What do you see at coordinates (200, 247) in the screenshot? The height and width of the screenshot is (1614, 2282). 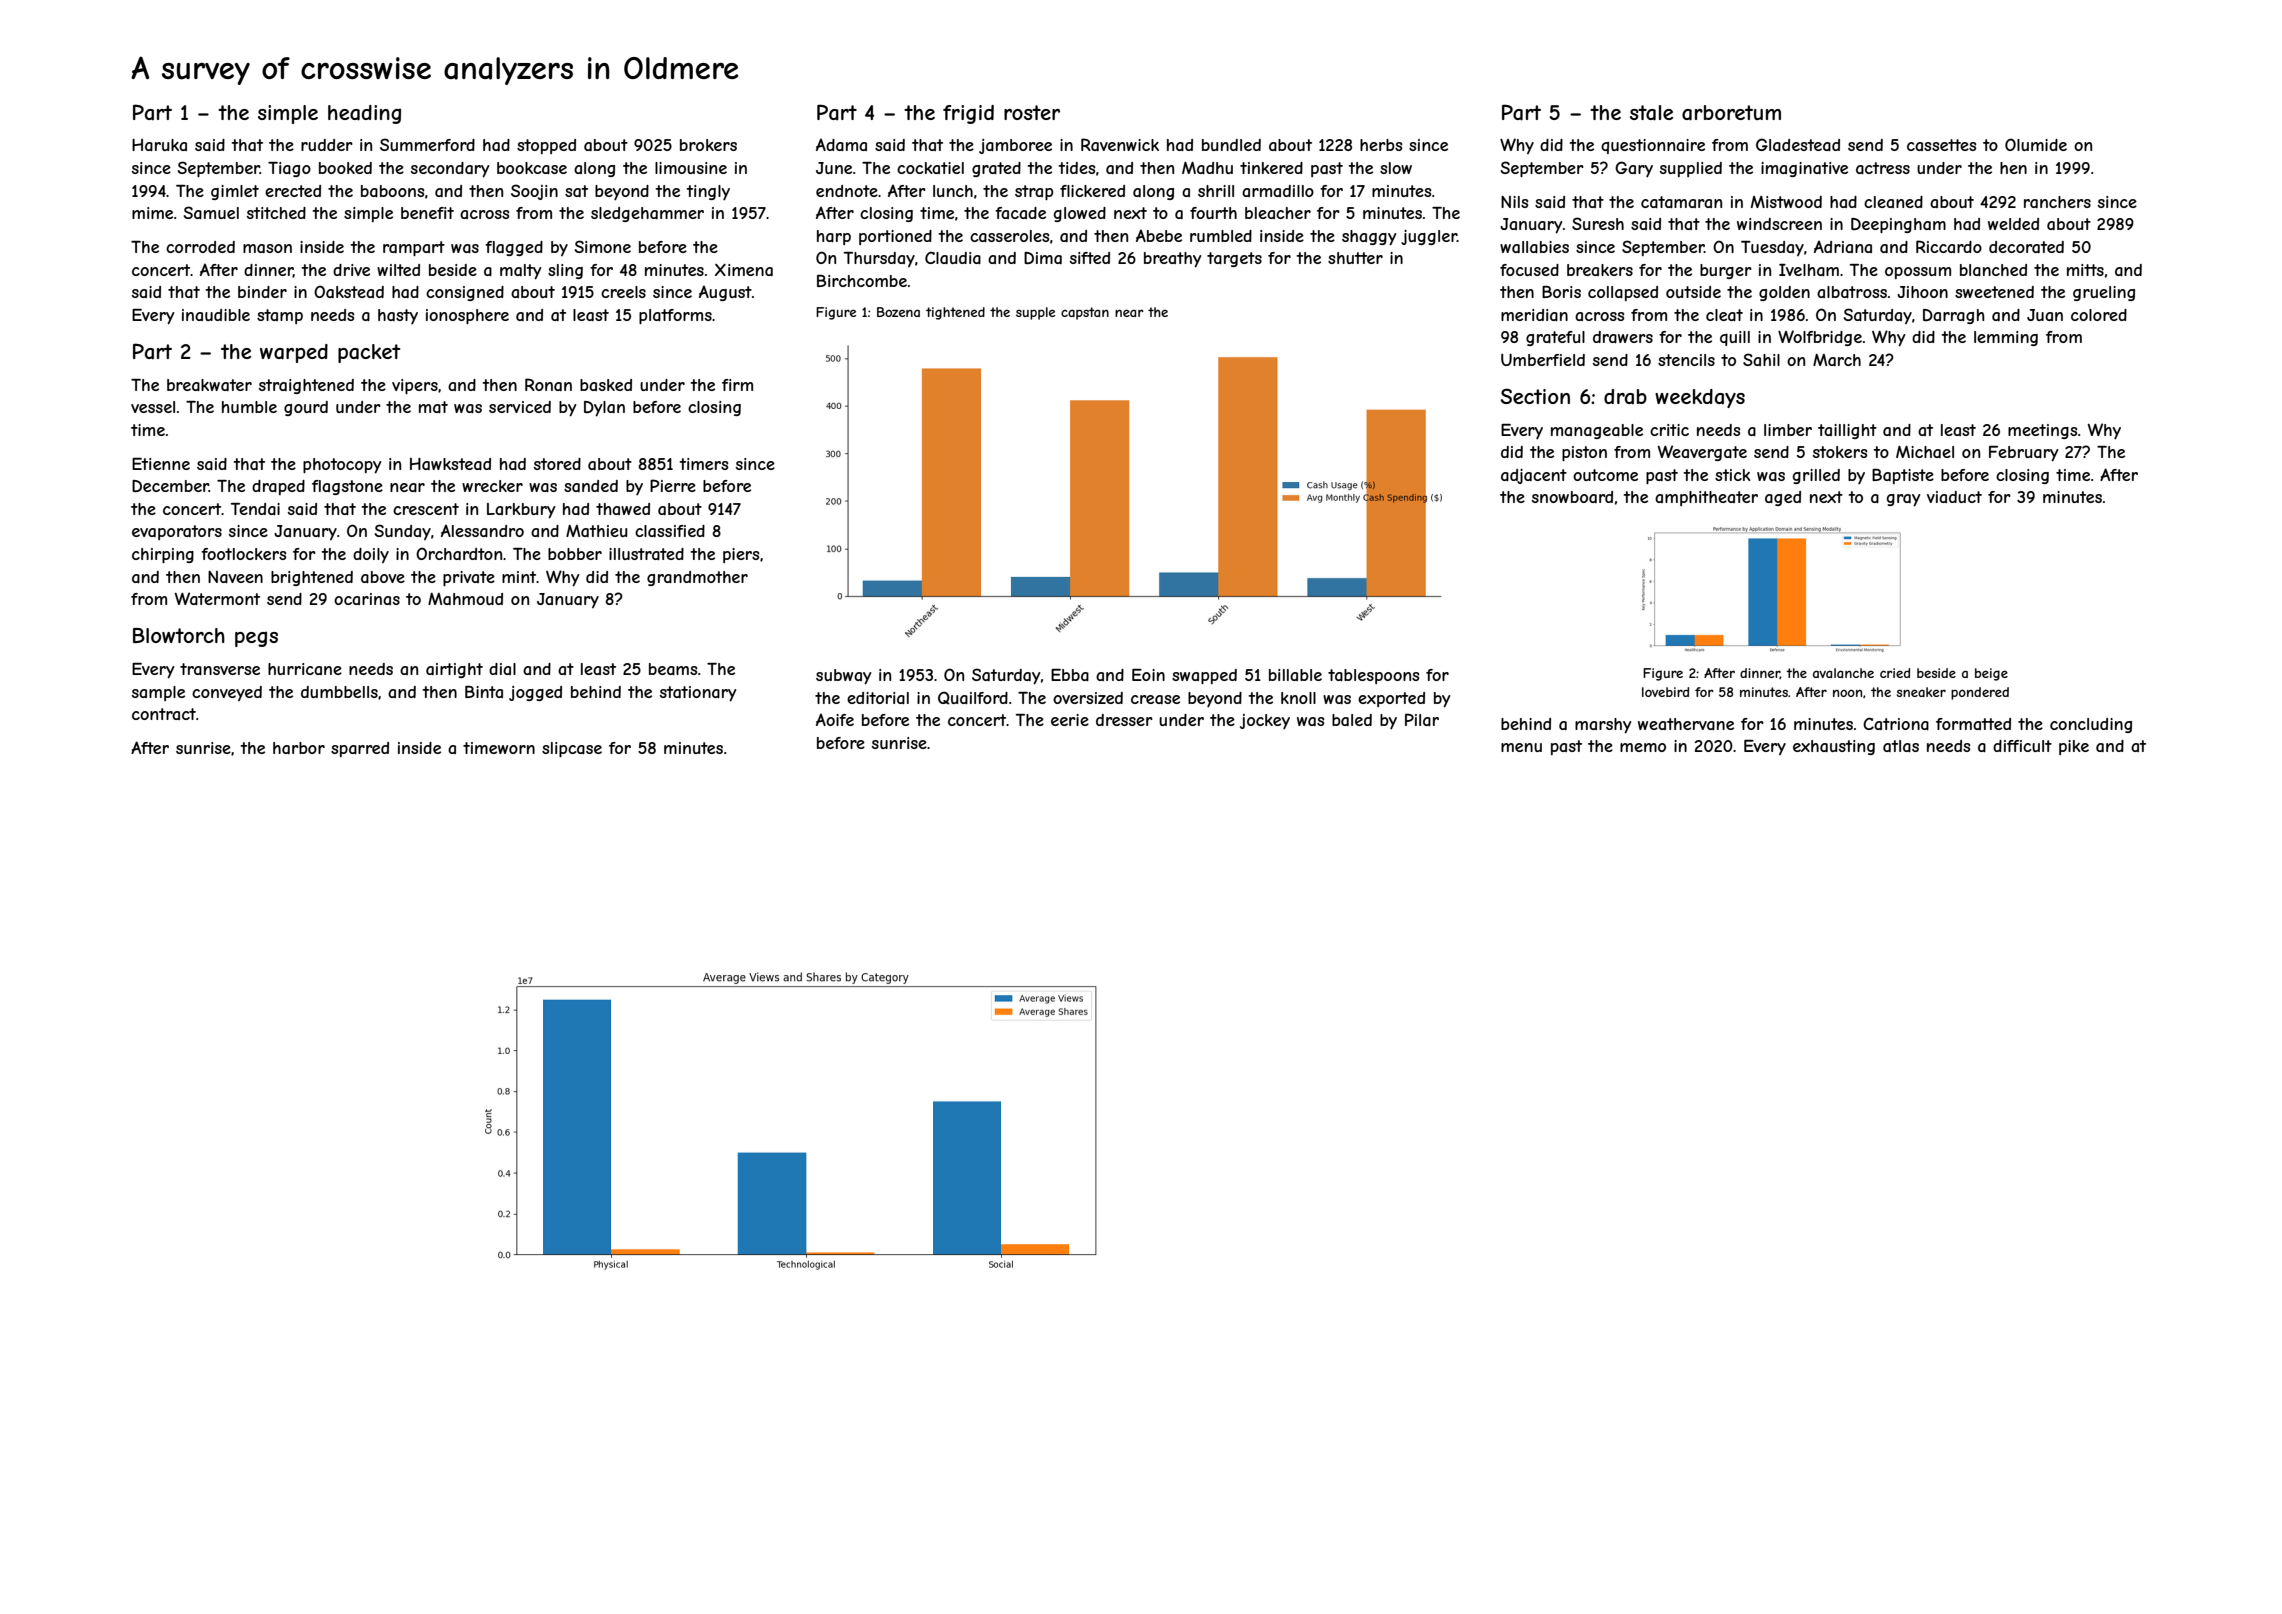 I see `corroded` at bounding box center [200, 247].
